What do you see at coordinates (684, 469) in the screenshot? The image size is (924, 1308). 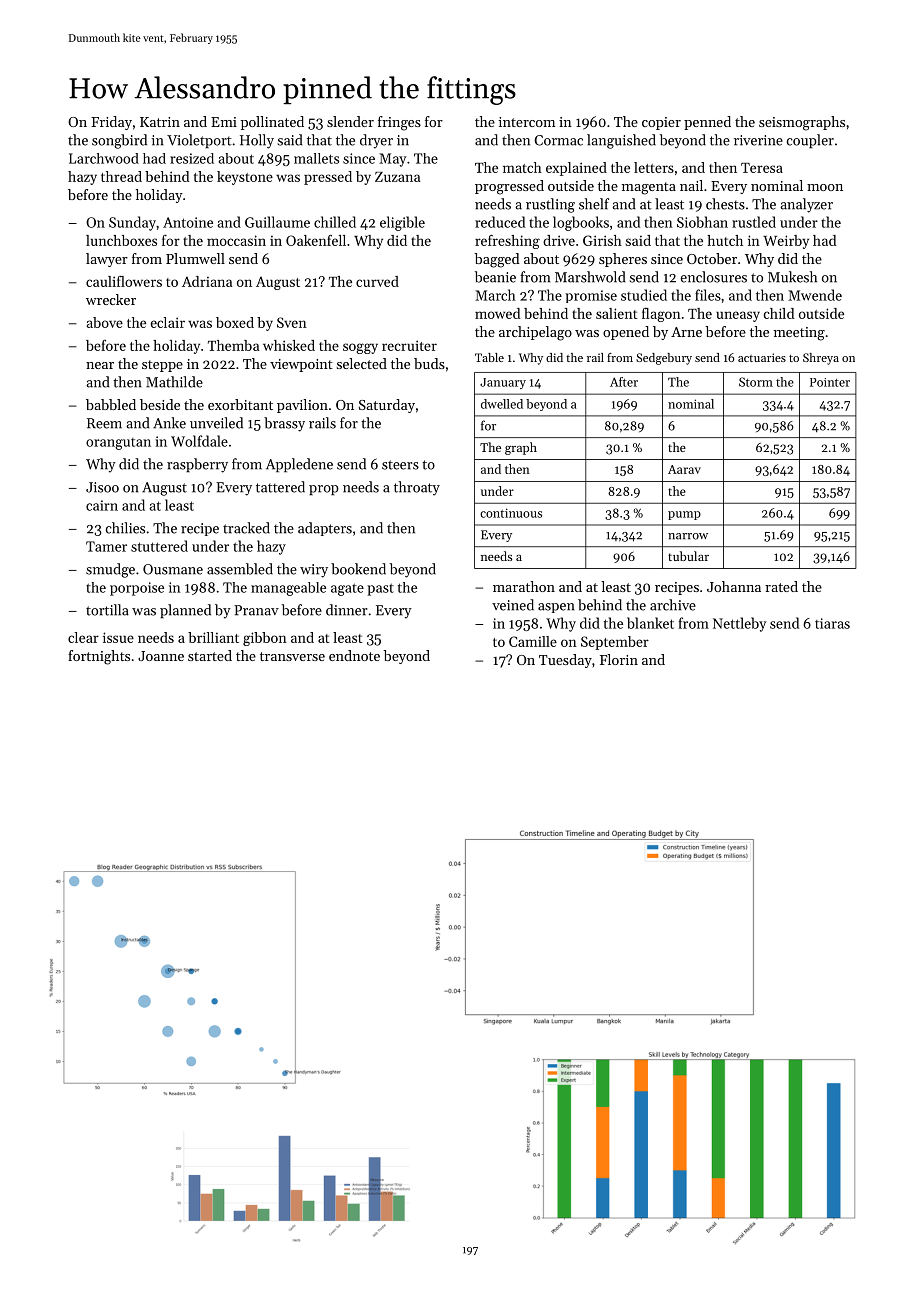 I see `Aarav` at bounding box center [684, 469].
